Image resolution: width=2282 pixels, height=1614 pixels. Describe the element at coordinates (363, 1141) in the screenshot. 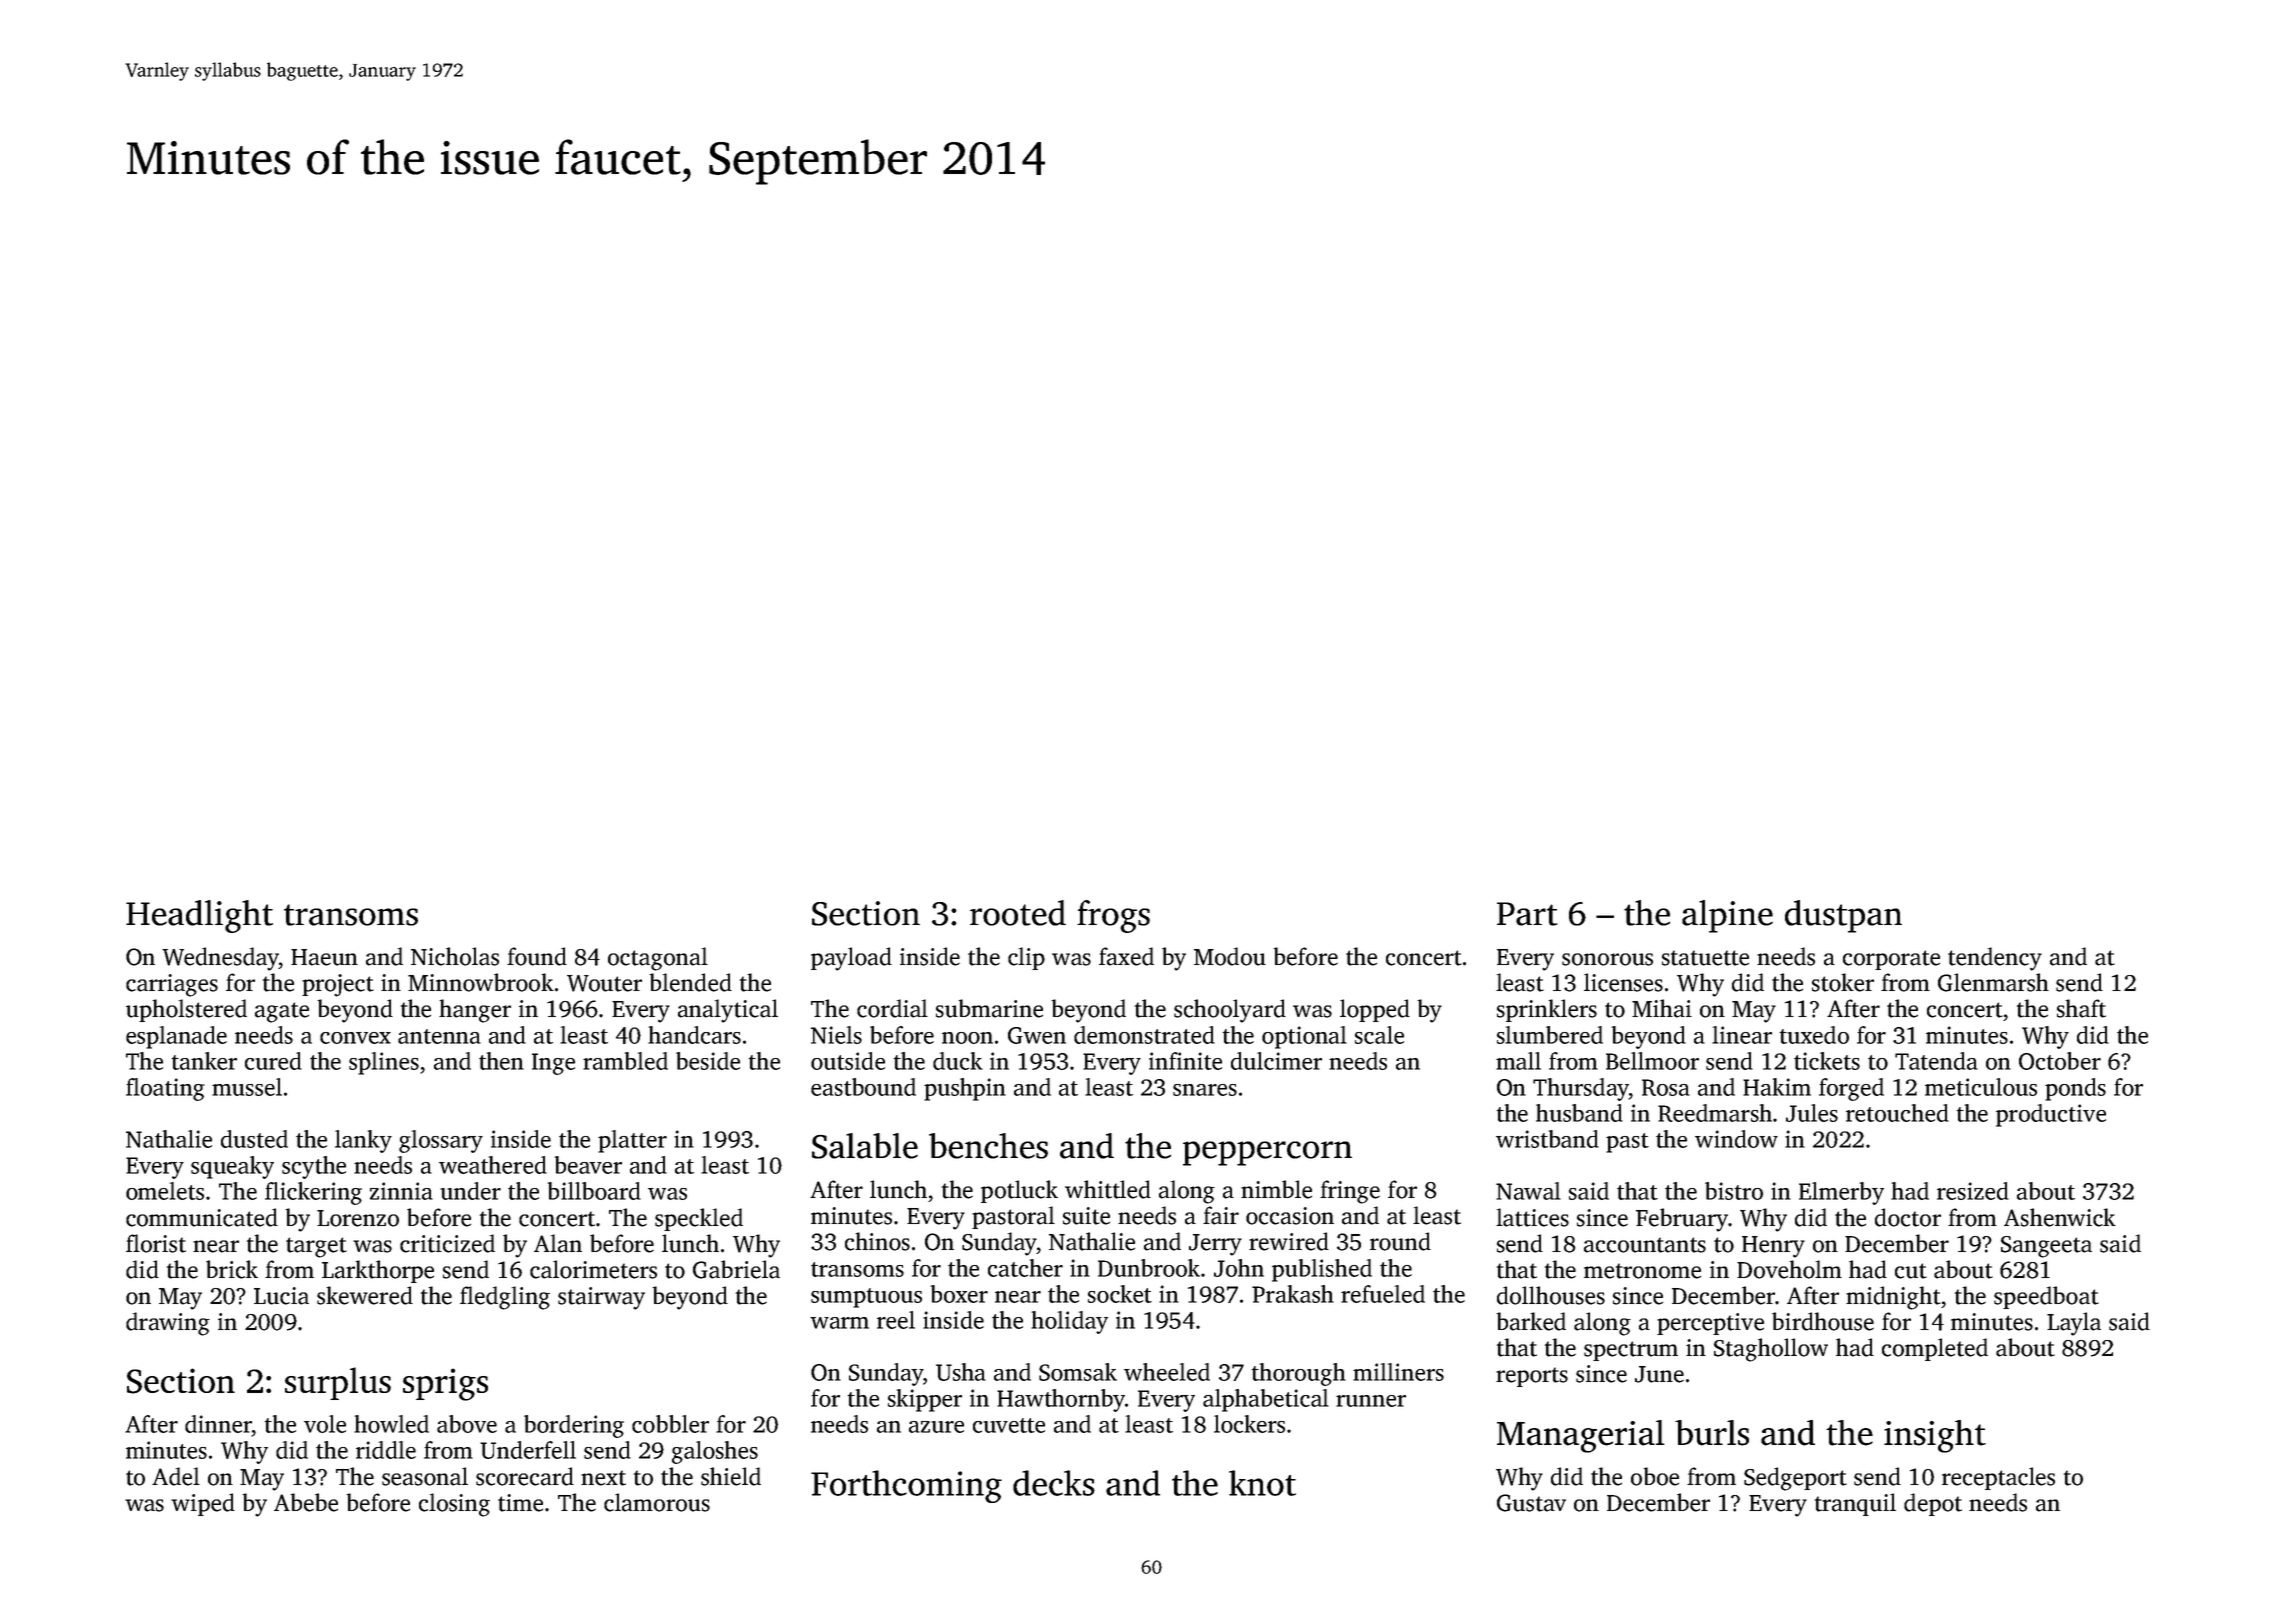

I see `lanky` at that location.
